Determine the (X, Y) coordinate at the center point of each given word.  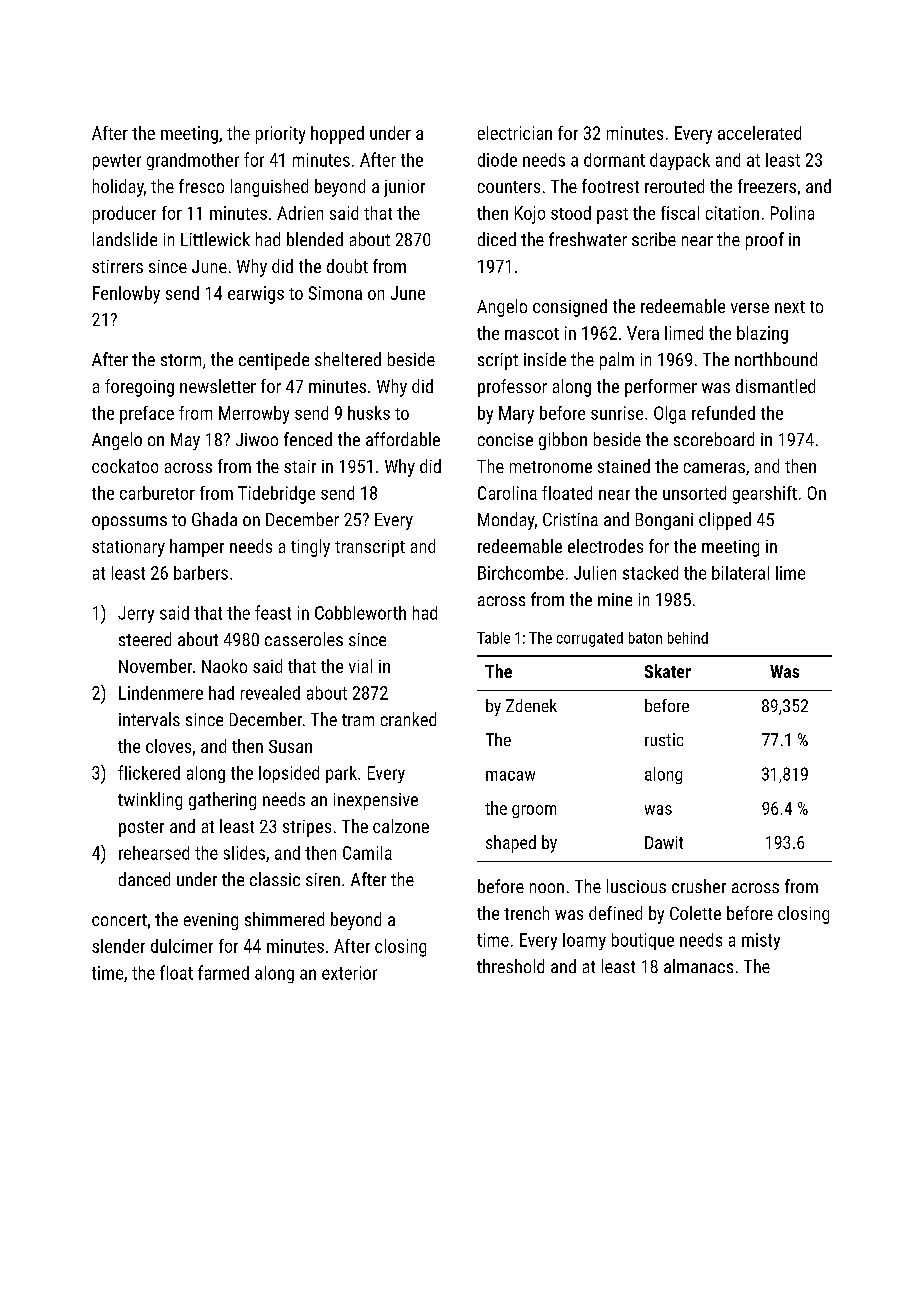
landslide (125, 239)
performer (661, 388)
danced (144, 879)
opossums (129, 523)
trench (526, 913)
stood (571, 213)
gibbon (563, 441)
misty (761, 941)
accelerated (759, 133)
